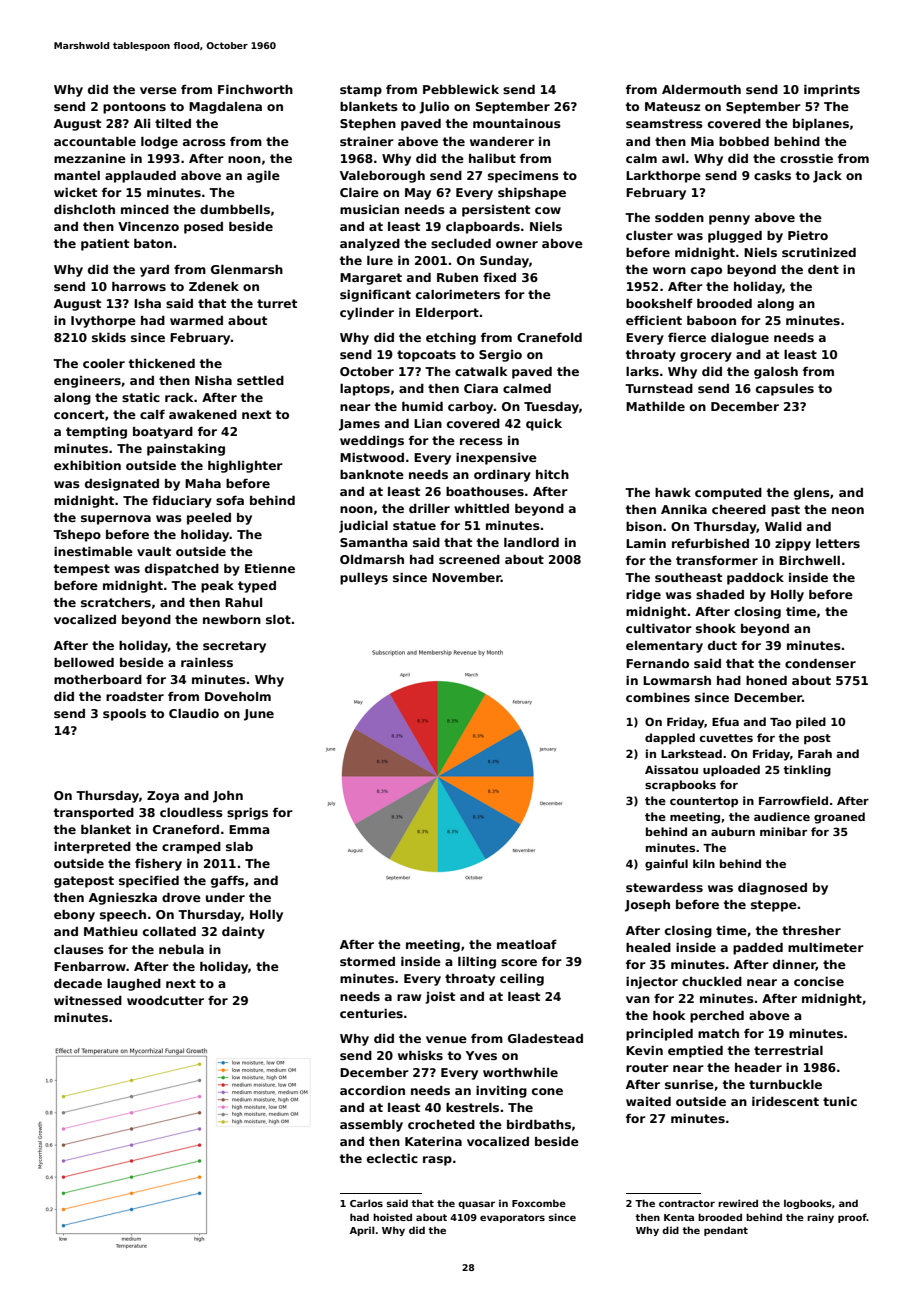 The image size is (924, 1308). Describe the element at coordinates (457, 277) in the screenshot. I see `Ruben` at that location.
